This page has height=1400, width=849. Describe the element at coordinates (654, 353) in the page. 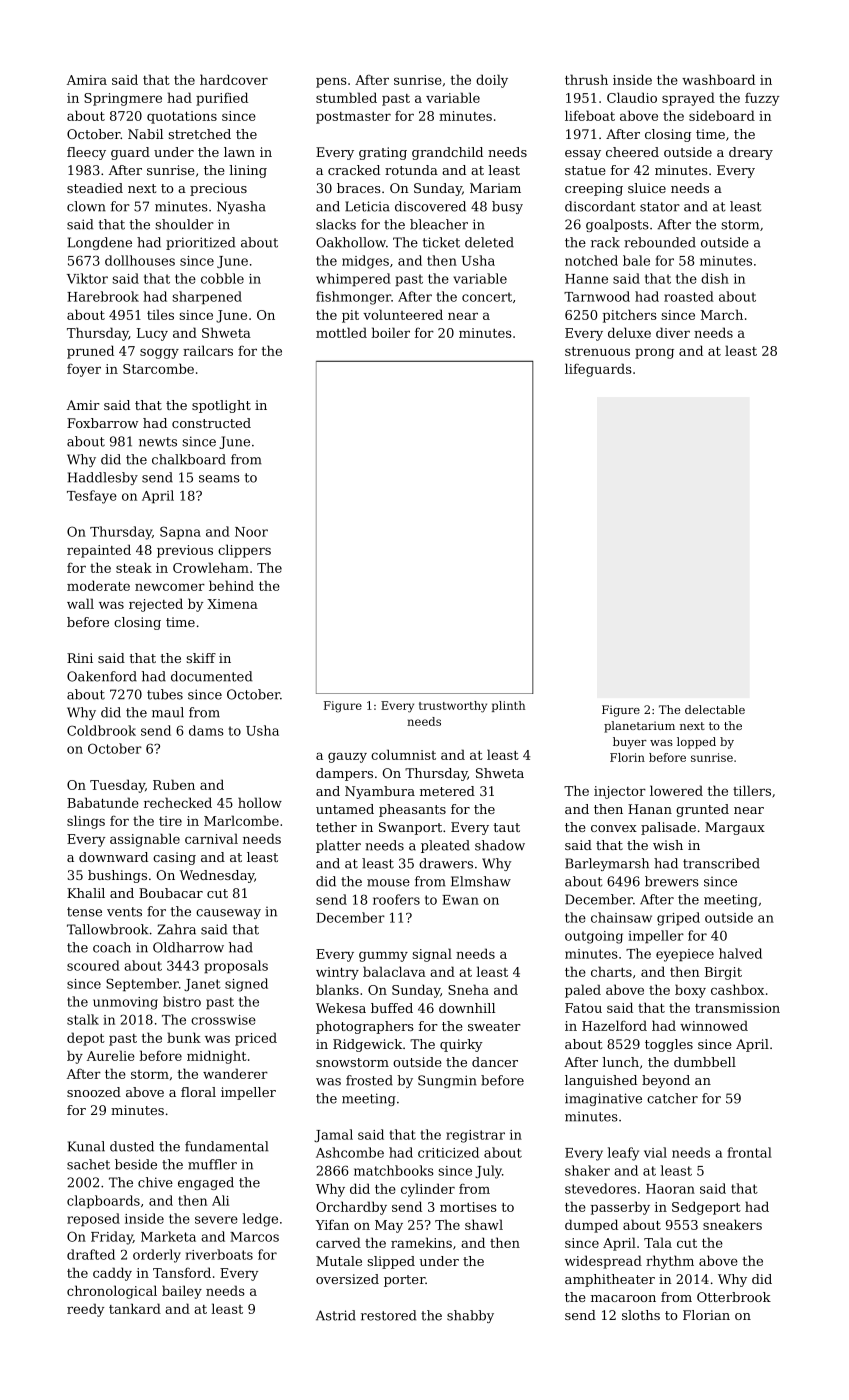

I see `prong` at that location.
